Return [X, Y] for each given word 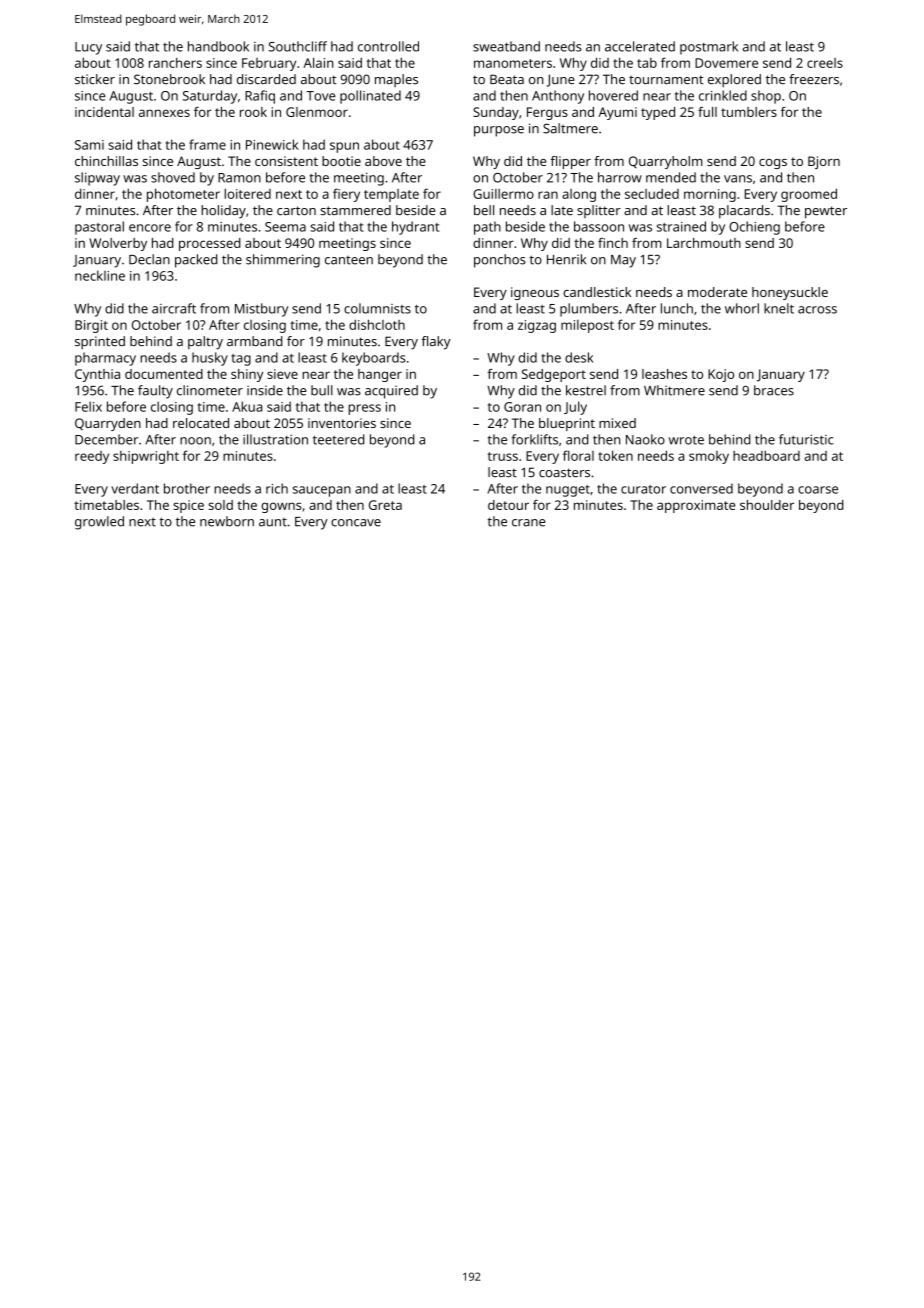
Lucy [88, 48]
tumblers [749, 112]
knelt [779, 308]
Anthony [558, 97]
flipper [570, 162]
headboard [766, 455]
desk [579, 357]
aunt [273, 522]
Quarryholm [666, 162]
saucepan [322, 491]
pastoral [99, 228]
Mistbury [261, 310]
